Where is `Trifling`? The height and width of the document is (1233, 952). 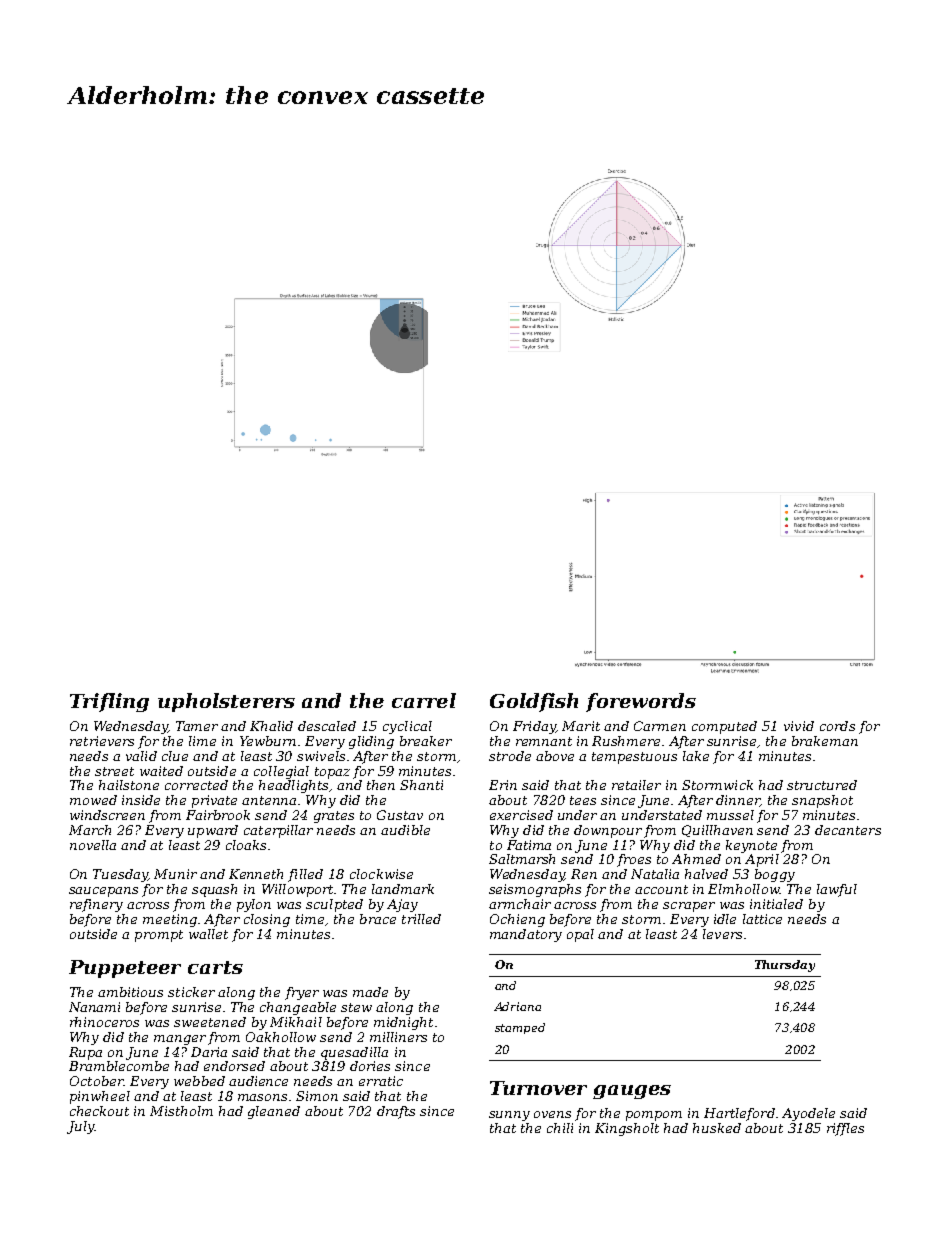
Trifling is located at coordinates (109, 702).
